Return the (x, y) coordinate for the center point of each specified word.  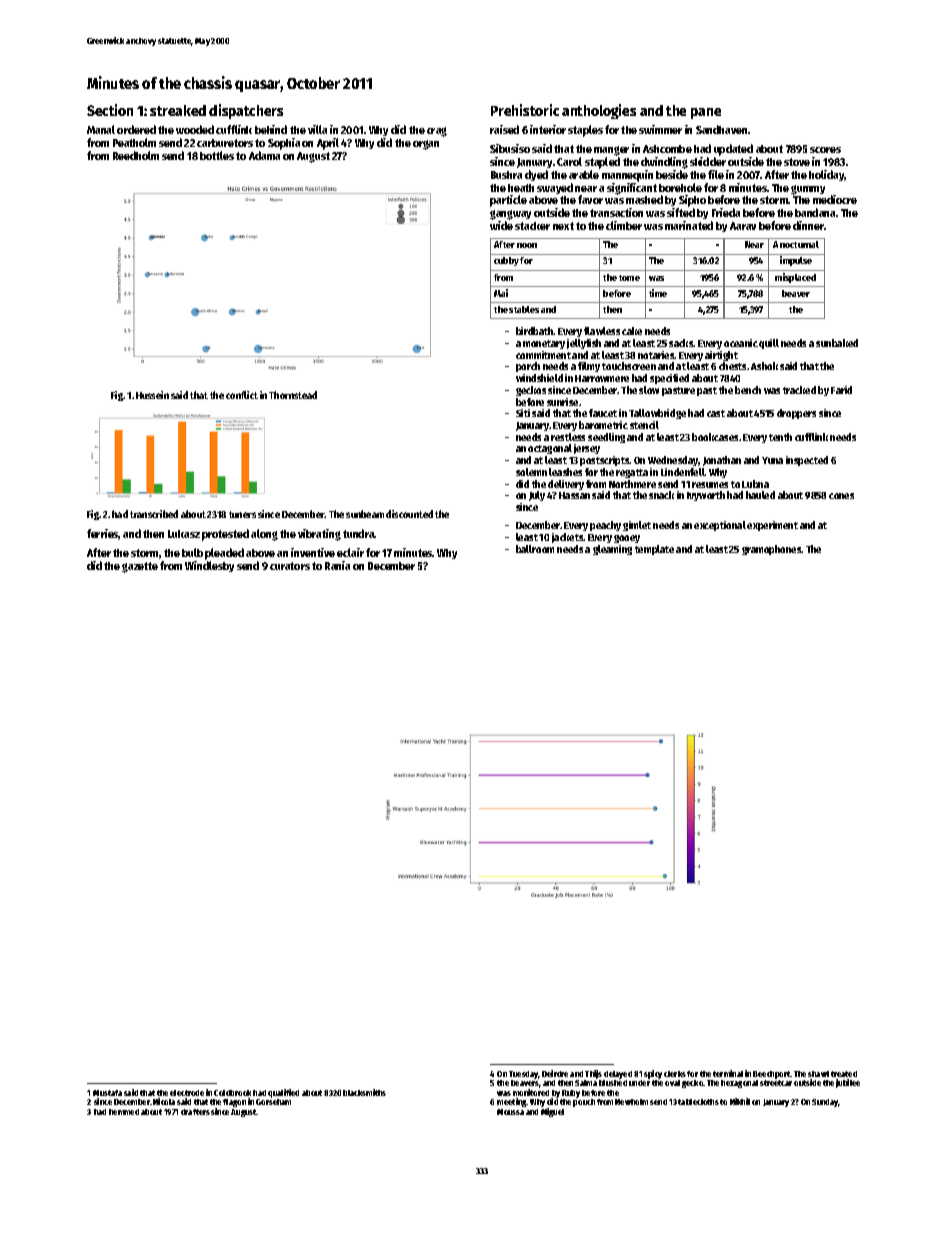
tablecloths (698, 1102)
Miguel (552, 1112)
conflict (242, 395)
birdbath (535, 331)
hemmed (124, 1112)
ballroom (535, 549)
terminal (728, 1073)
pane (706, 113)
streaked (178, 110)
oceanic (741, 343)
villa (317, 129)
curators (290, 566)
